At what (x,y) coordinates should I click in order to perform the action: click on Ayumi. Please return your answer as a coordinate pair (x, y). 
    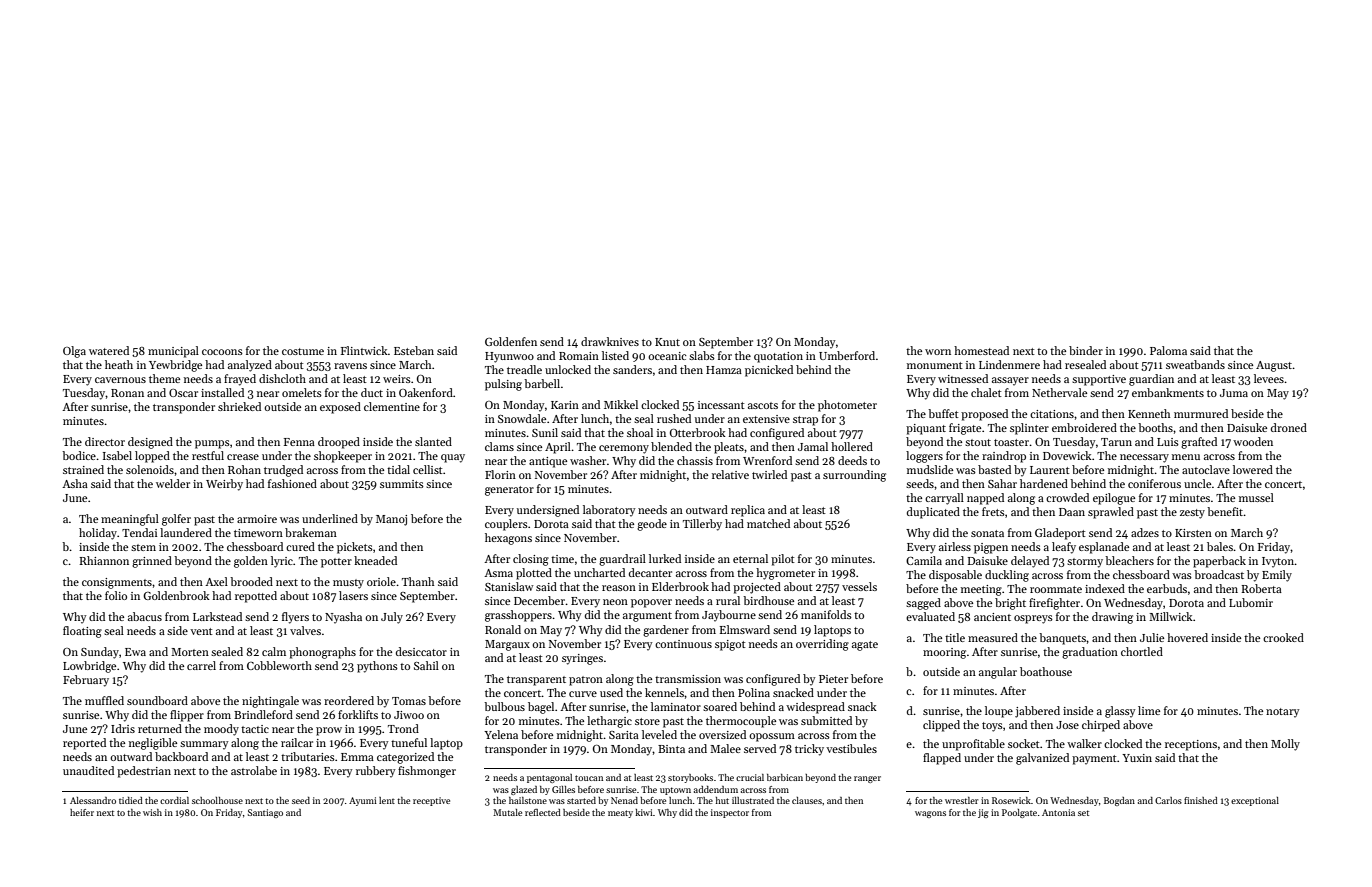
    Looking at the image, I should click on (363, 801).
